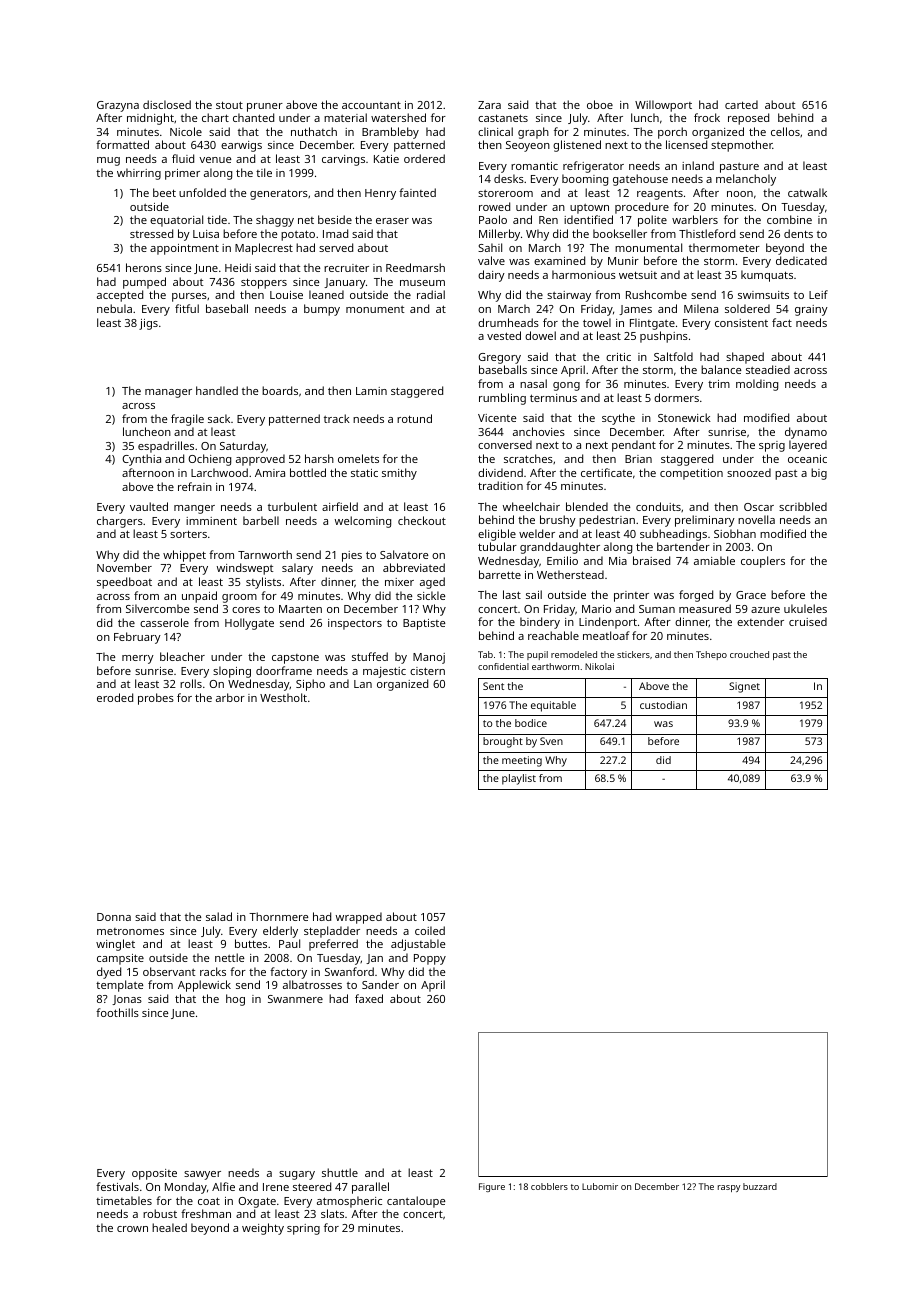  Describe the element at coordinates (600, 1186) in the page. I see `Lubomir` at that location.
